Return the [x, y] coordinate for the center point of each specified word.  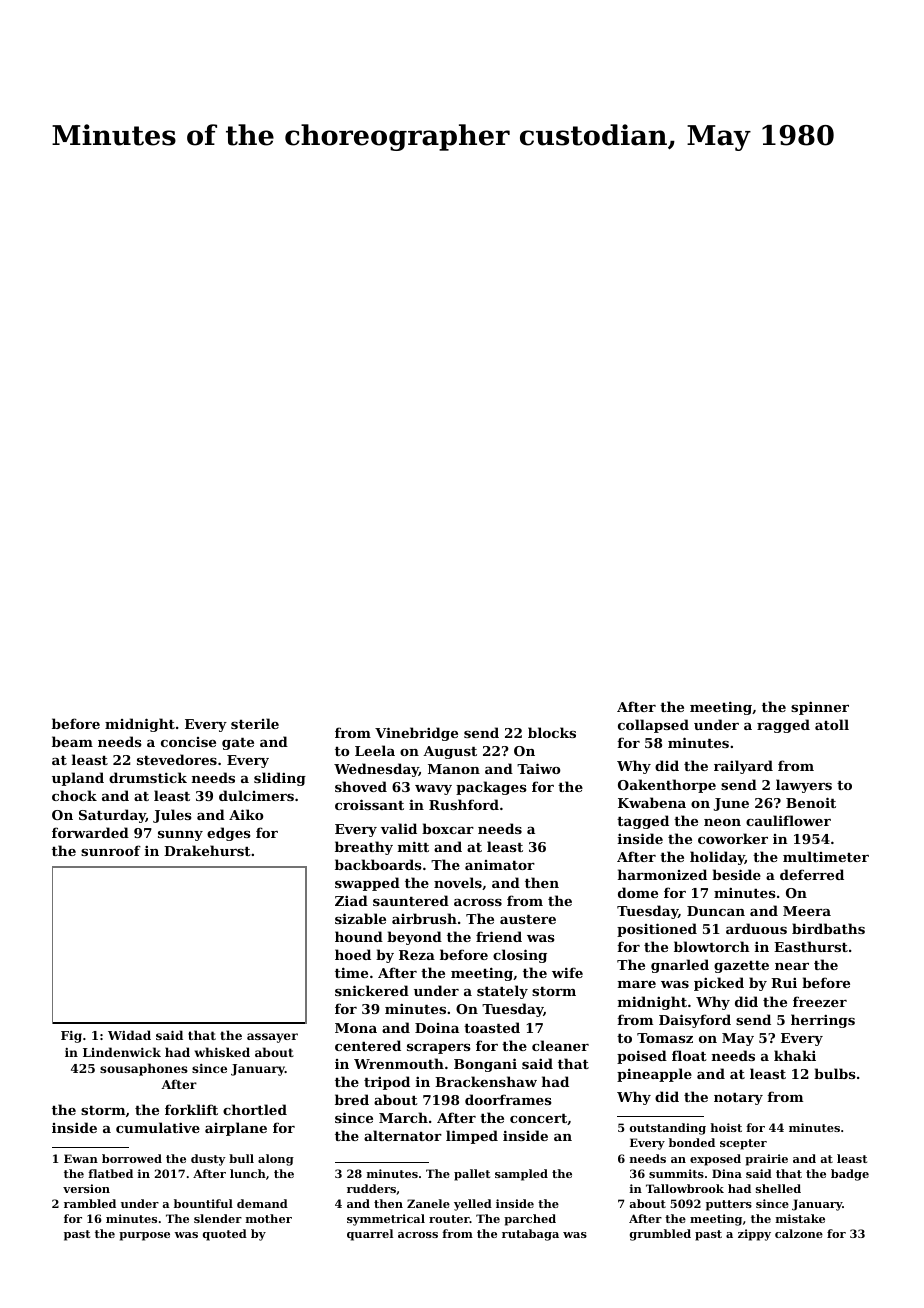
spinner [820, 708]
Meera [807, 911]
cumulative [158, 1127]
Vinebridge [416, 734]
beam [72, 741]
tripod [387, 1083]
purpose [144, 1236]
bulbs [835, 1073]
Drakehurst [207, 850]
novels [458, 882]
